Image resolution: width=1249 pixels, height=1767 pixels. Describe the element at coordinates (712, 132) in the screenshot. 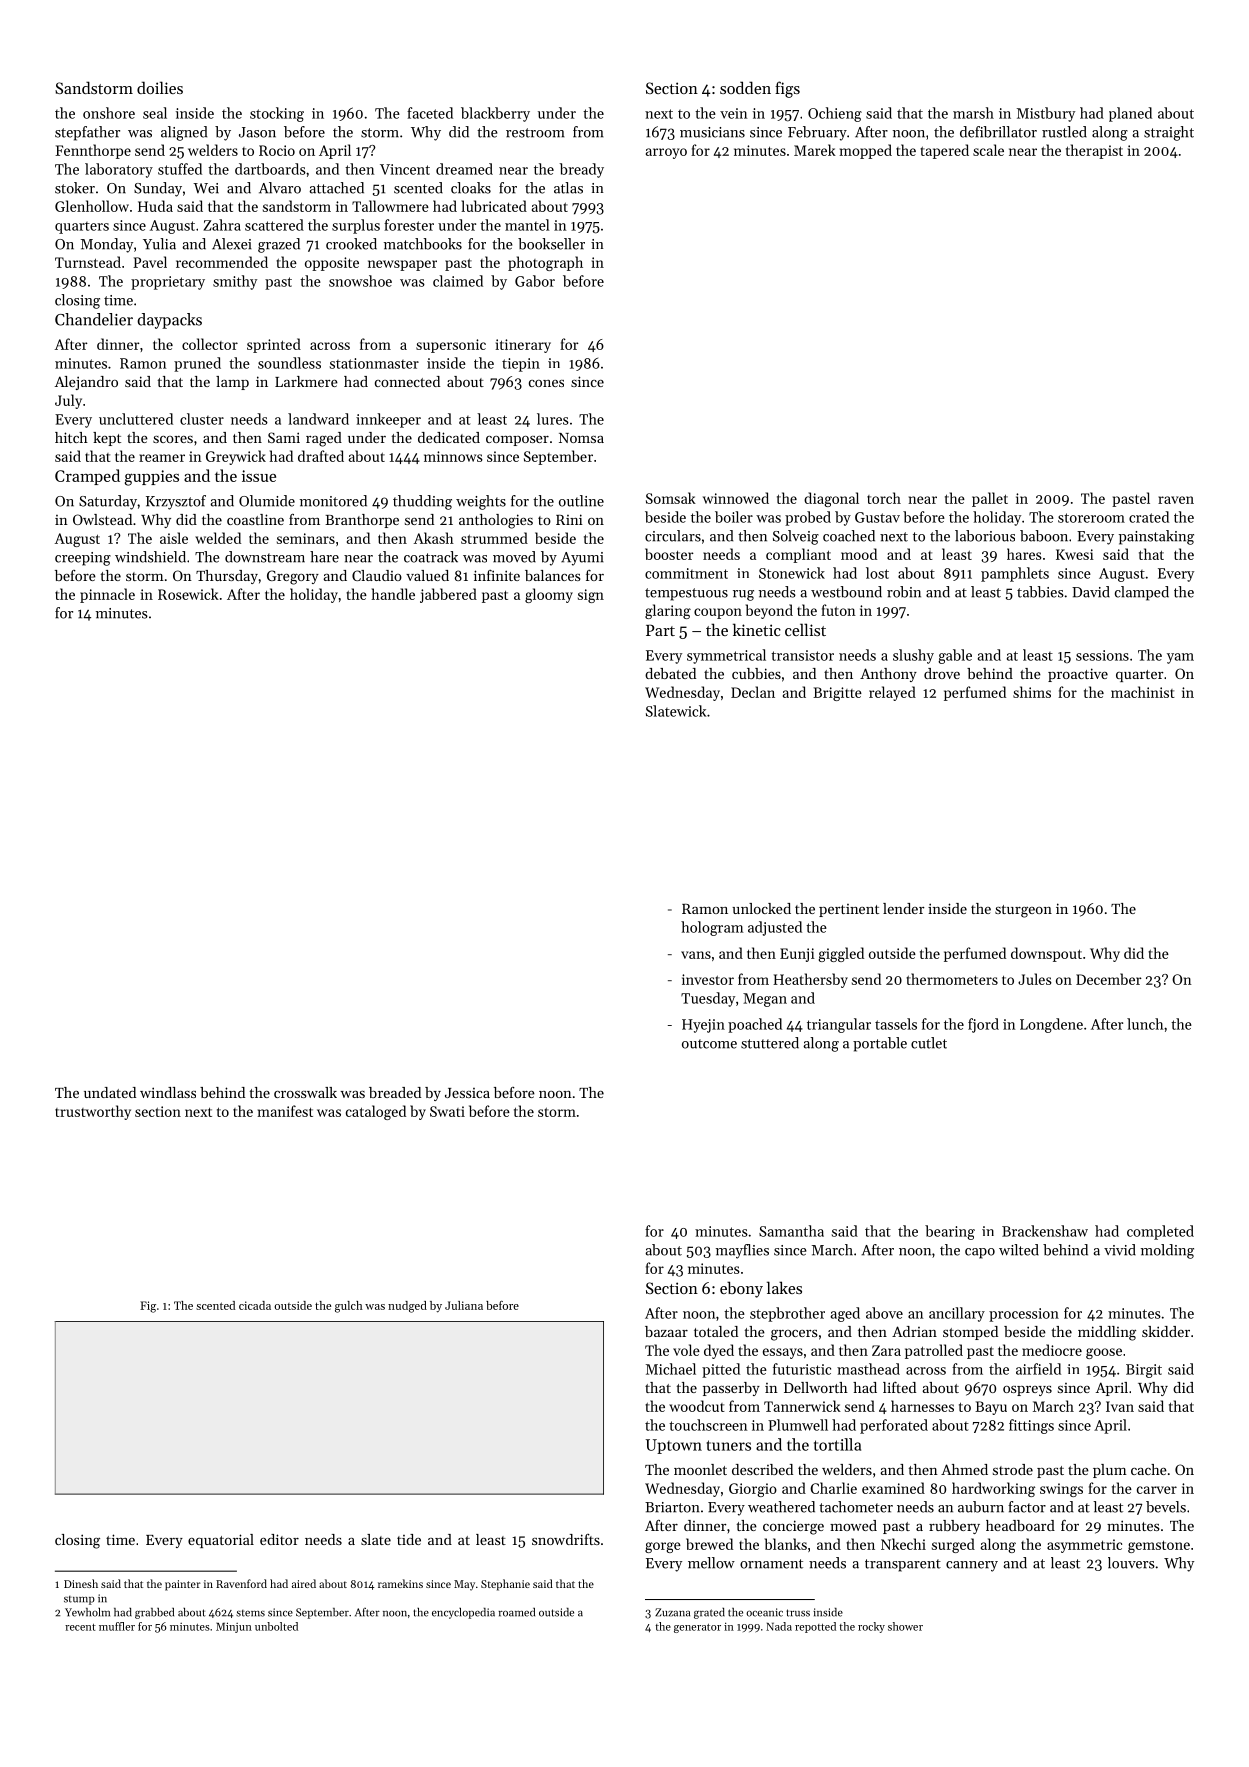

I see `musicians` at that location.
